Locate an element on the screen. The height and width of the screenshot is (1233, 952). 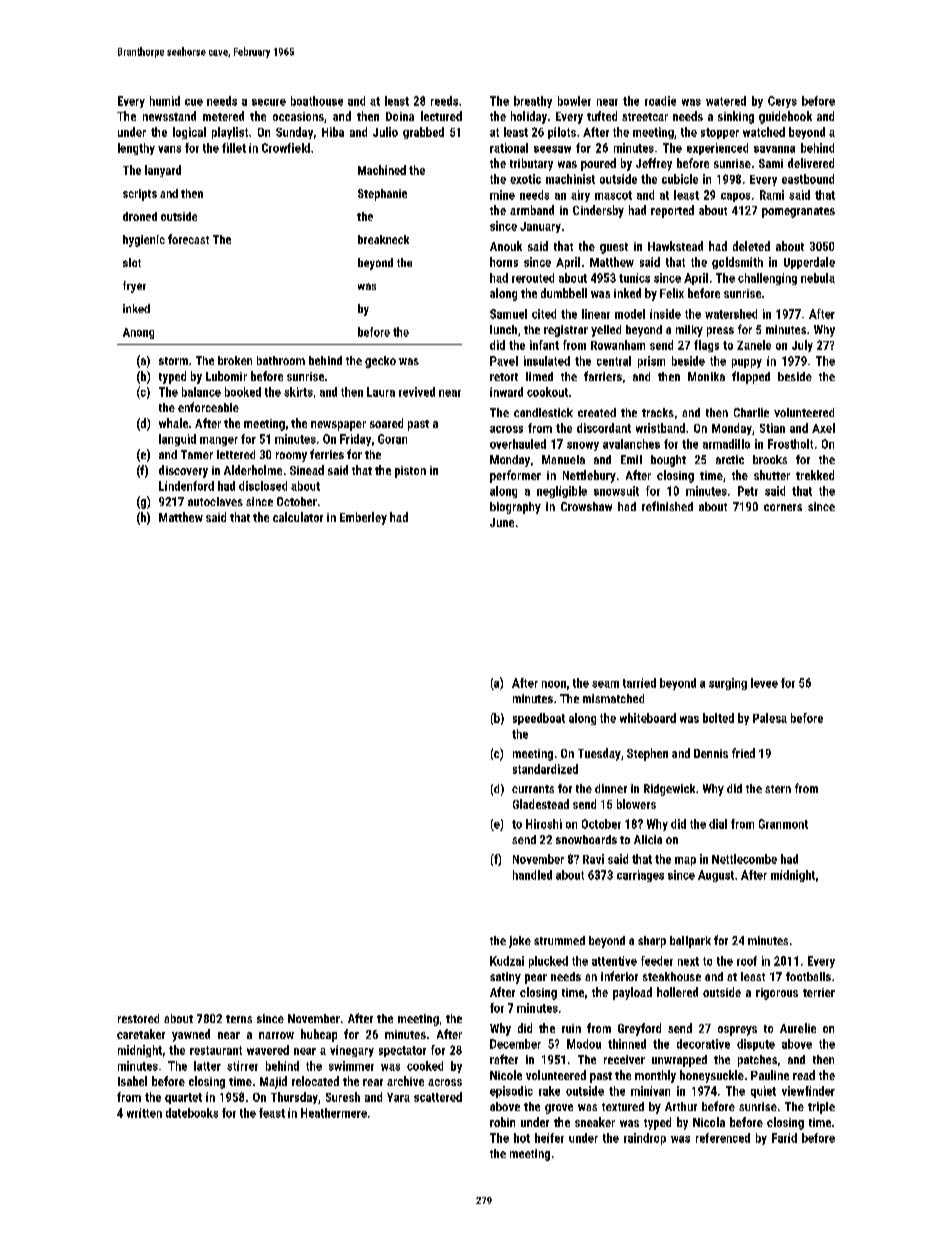
Laura is located at coordinates (381, 392).
